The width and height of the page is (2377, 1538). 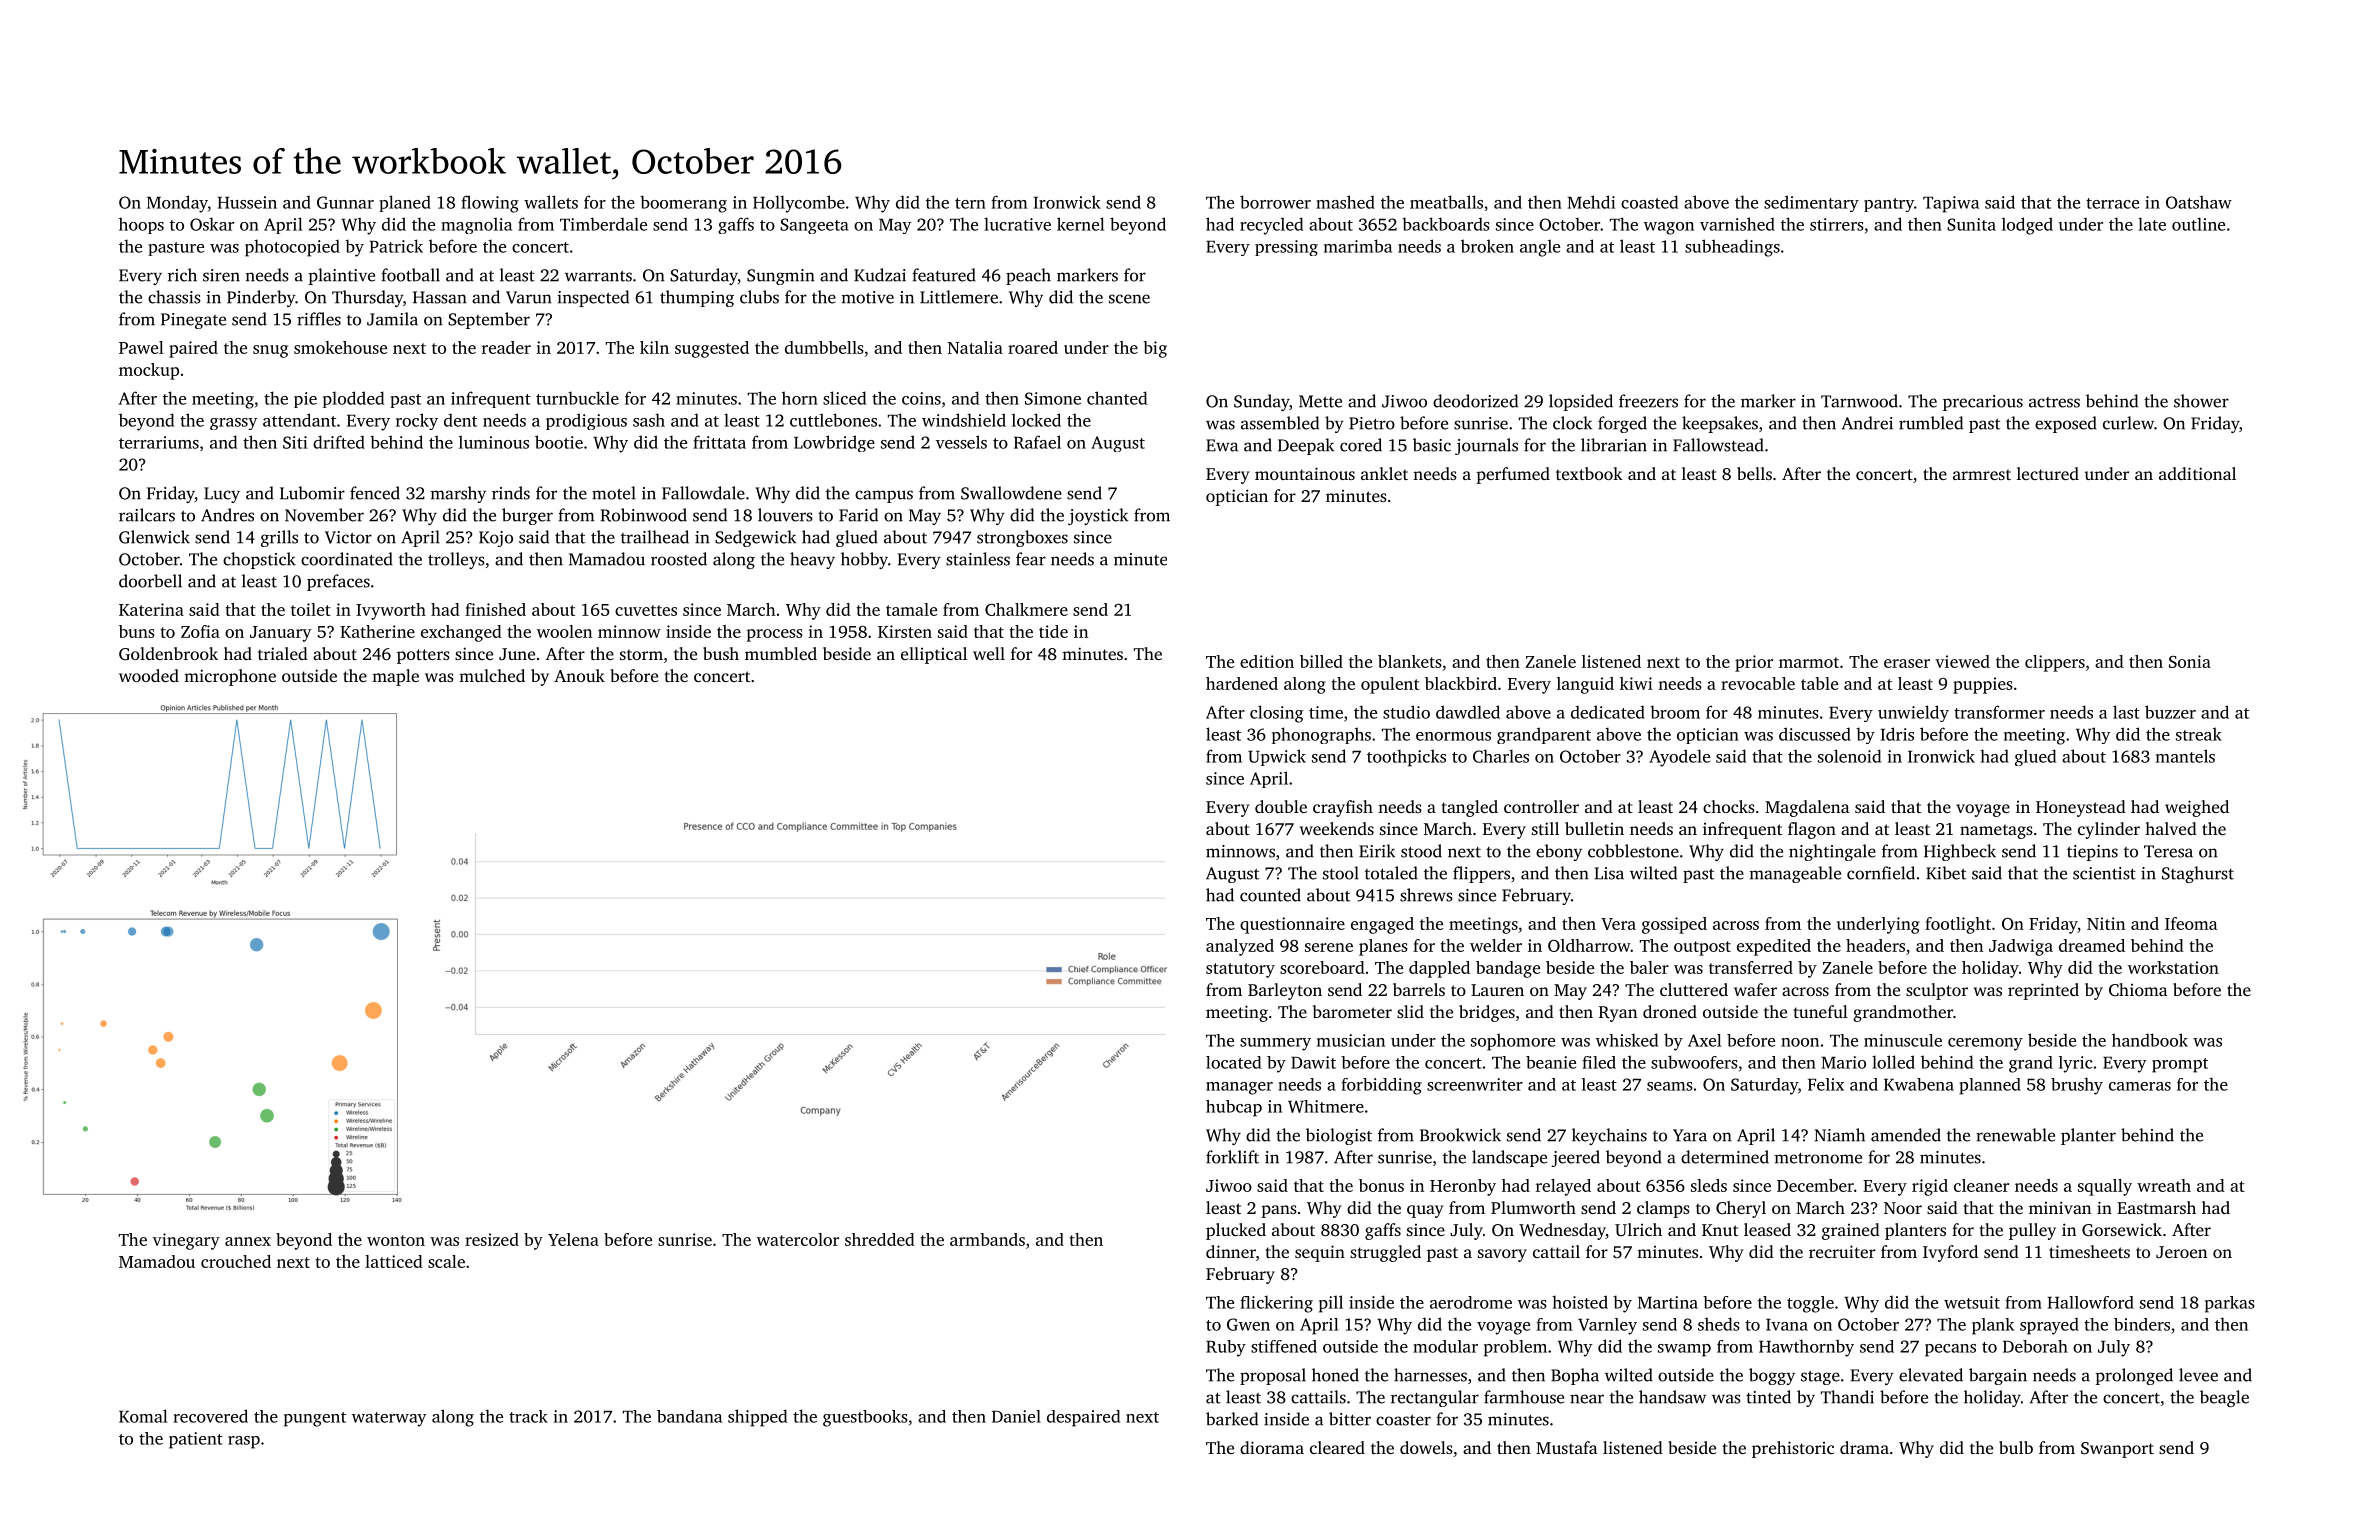 What do you see at coordinates (1053, 631) in the page?
I see `tide` at bounding box center [1053, 631].
